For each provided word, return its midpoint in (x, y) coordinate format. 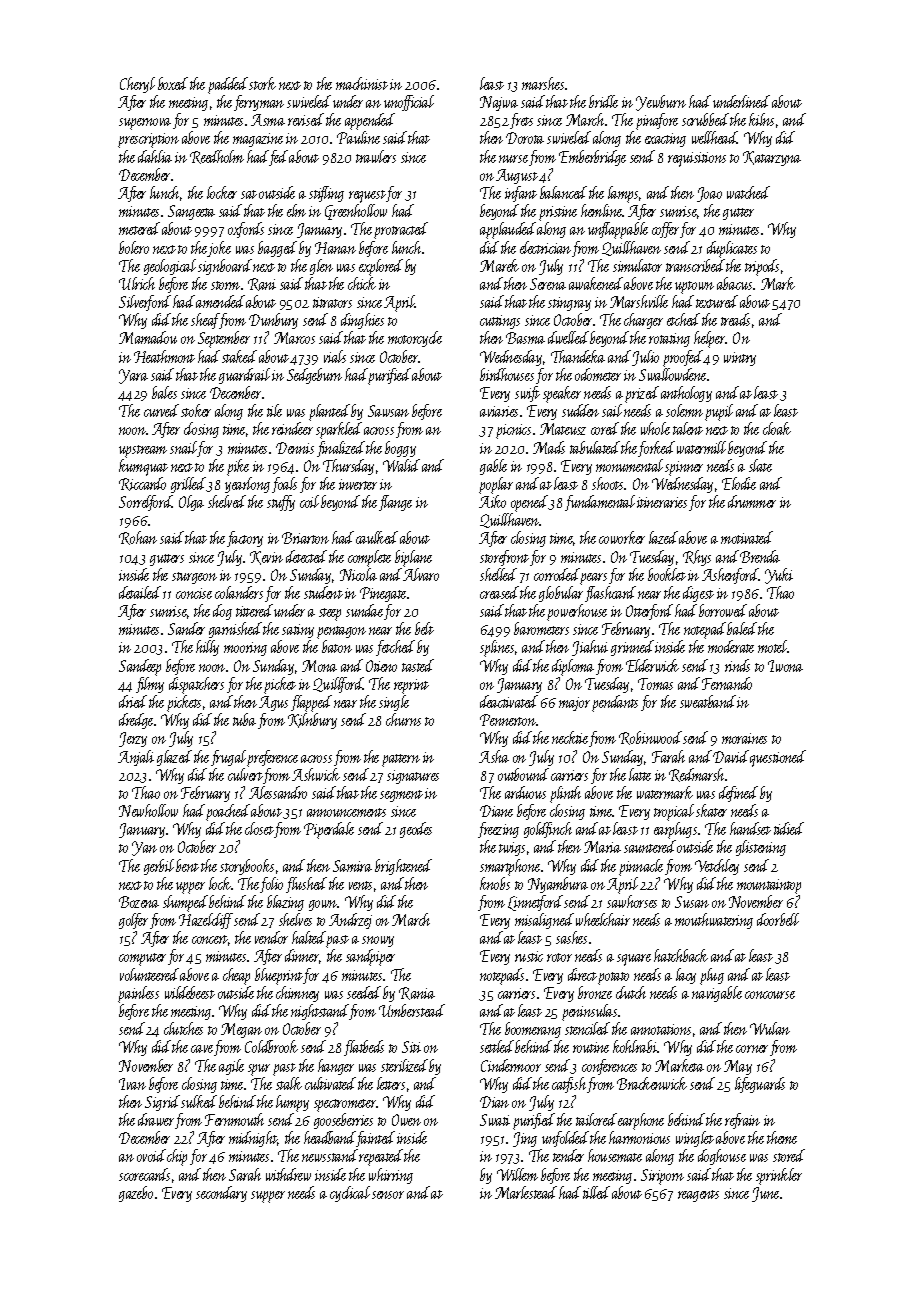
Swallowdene (672, 374)
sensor (388, 1195)
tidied (789, 828)
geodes (416, 830)
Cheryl (137, 85)
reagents (698, 1196)
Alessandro (278, 792)
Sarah (245, 1174)
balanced (563, 192)
